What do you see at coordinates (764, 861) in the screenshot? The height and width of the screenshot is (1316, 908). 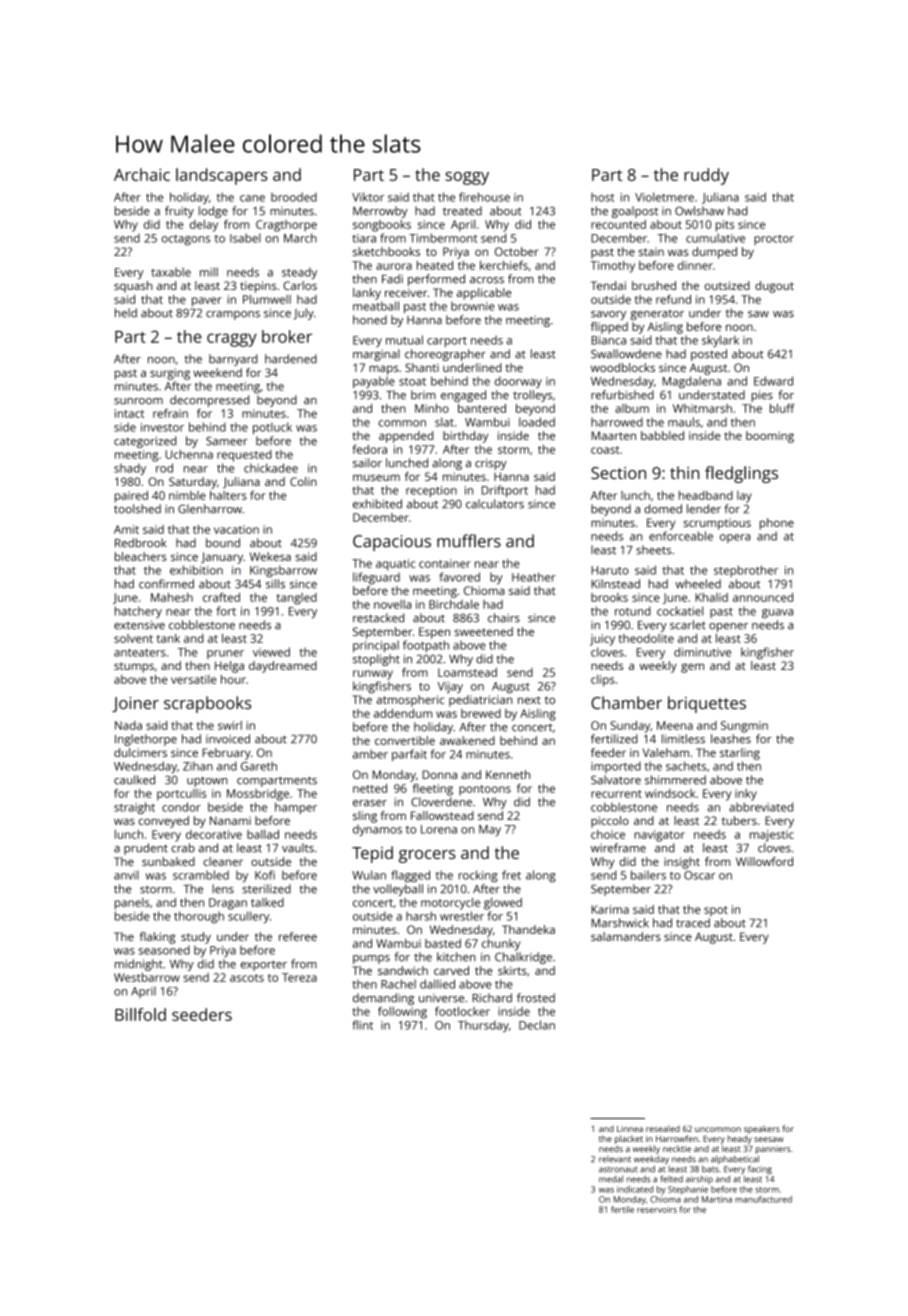 I see `Willowford` at bounding box center [764, 861].
